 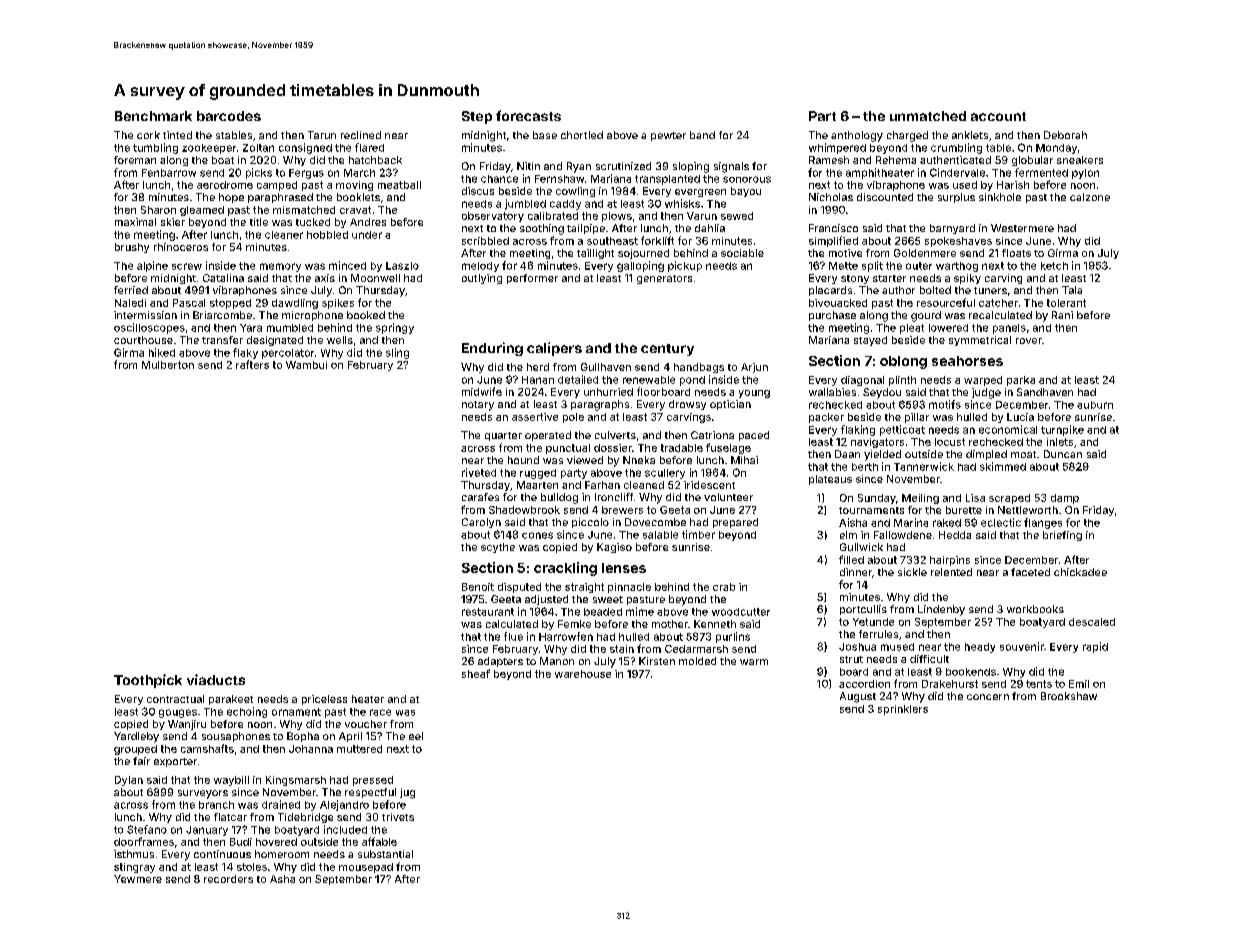 What do you see at coordinates (407, 793) in the screenshot?
I see `jug` at bounding box center [407, 793].
